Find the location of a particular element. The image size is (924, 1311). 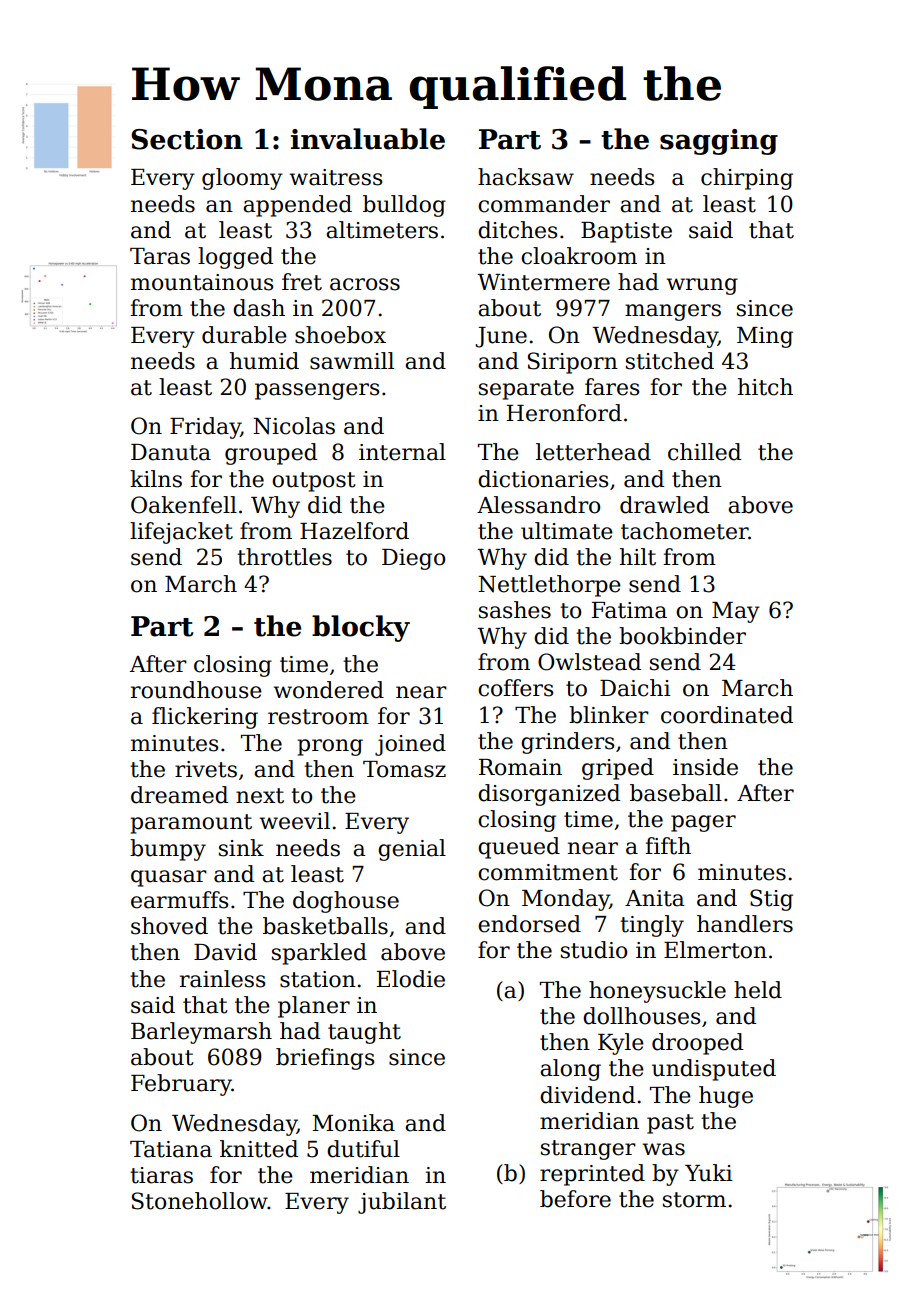

Baptiste is located at coordinates (626, 232).
